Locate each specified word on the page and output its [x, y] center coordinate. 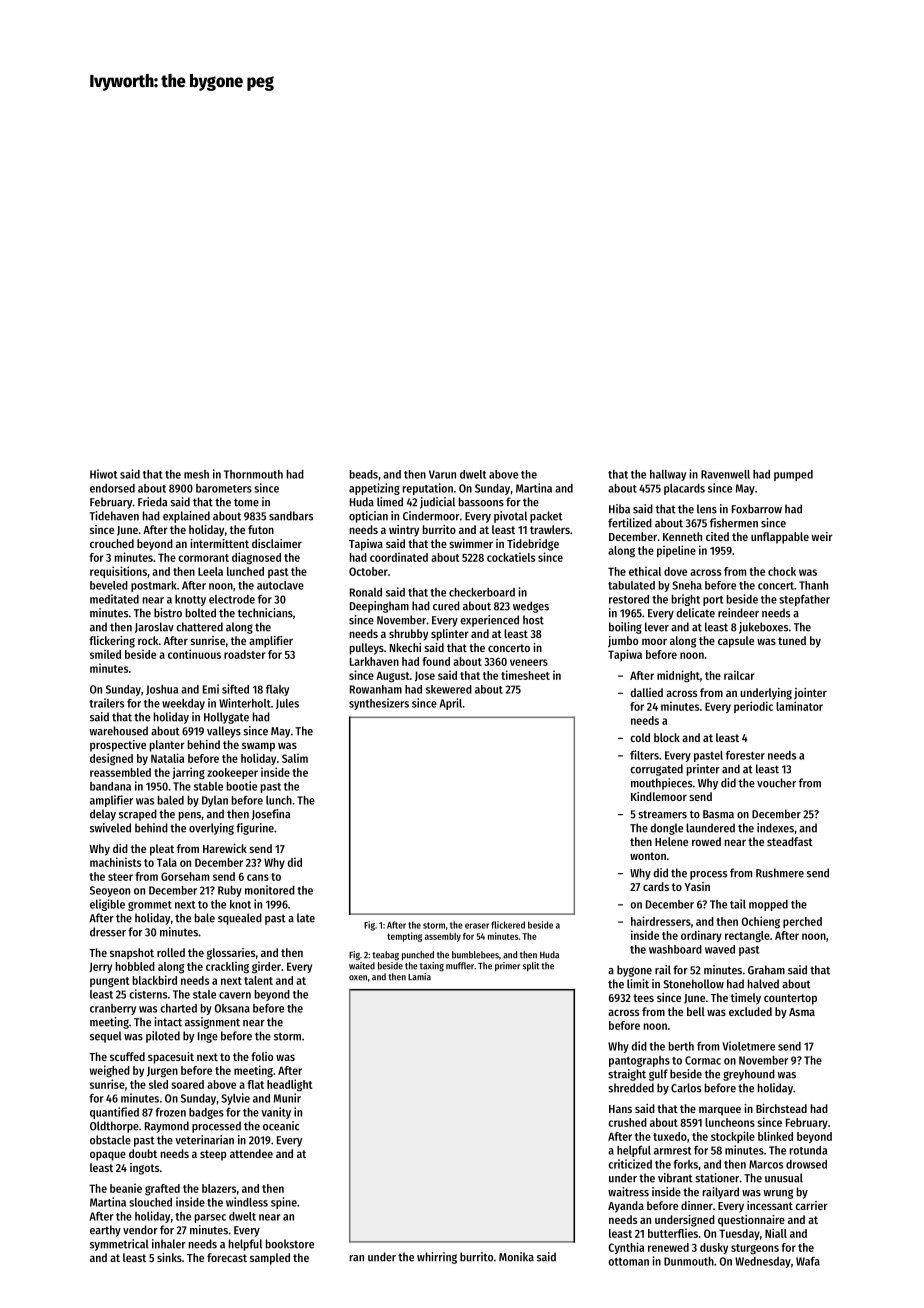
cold [640, 737]
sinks [169, 1257]
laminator [799, 706]
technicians [265, 613]
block [667, 737]
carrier [811, 1205]
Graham [766, 970]
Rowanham [376, 689]
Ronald [366, 592]
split [531, 966]
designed [111, 759]
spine [284, 1203]
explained [186, 517]
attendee [251, 1153]
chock [782, 571]
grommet [150, 906]
